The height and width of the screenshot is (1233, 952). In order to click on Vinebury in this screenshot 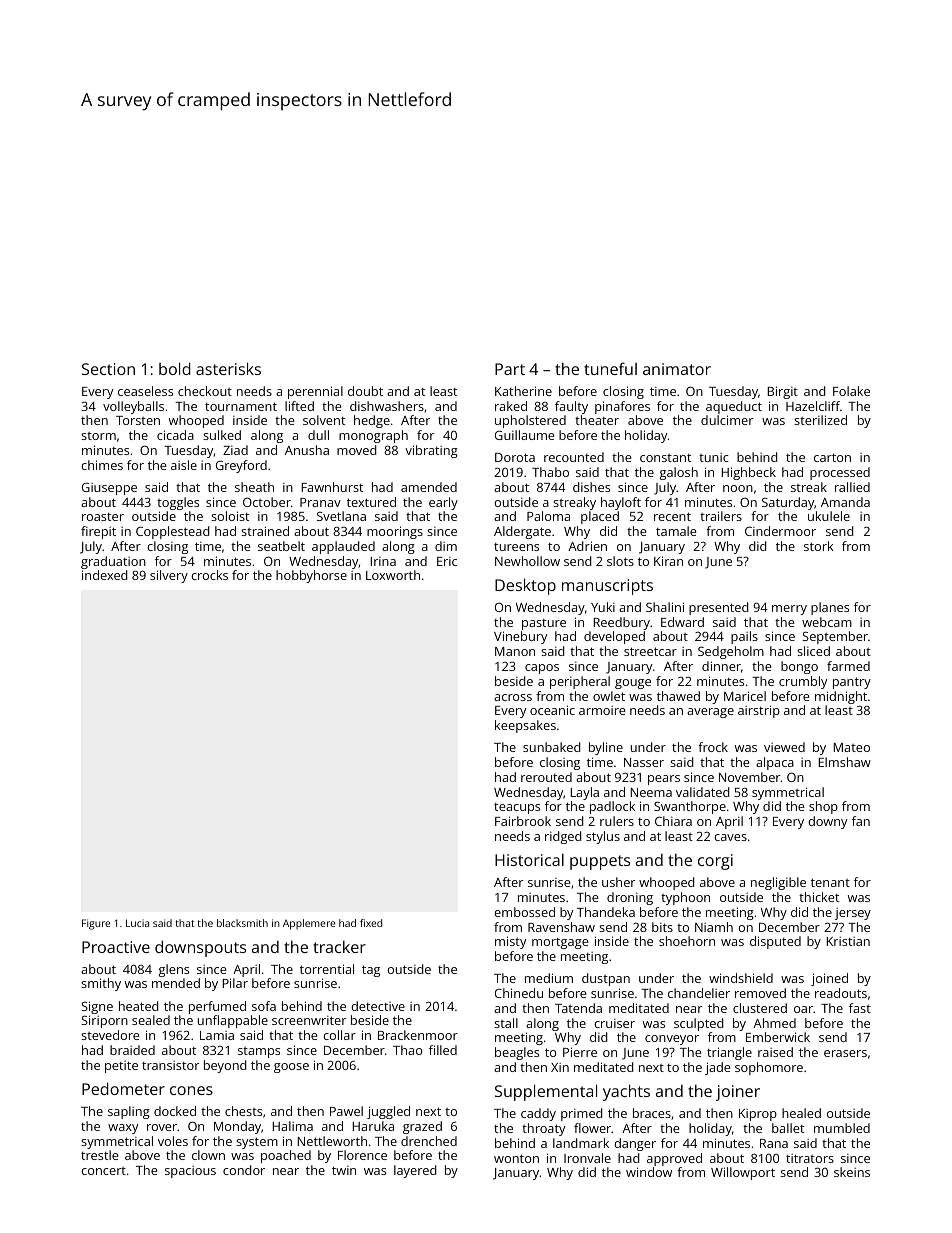, I will do `click(520, 637)`.
